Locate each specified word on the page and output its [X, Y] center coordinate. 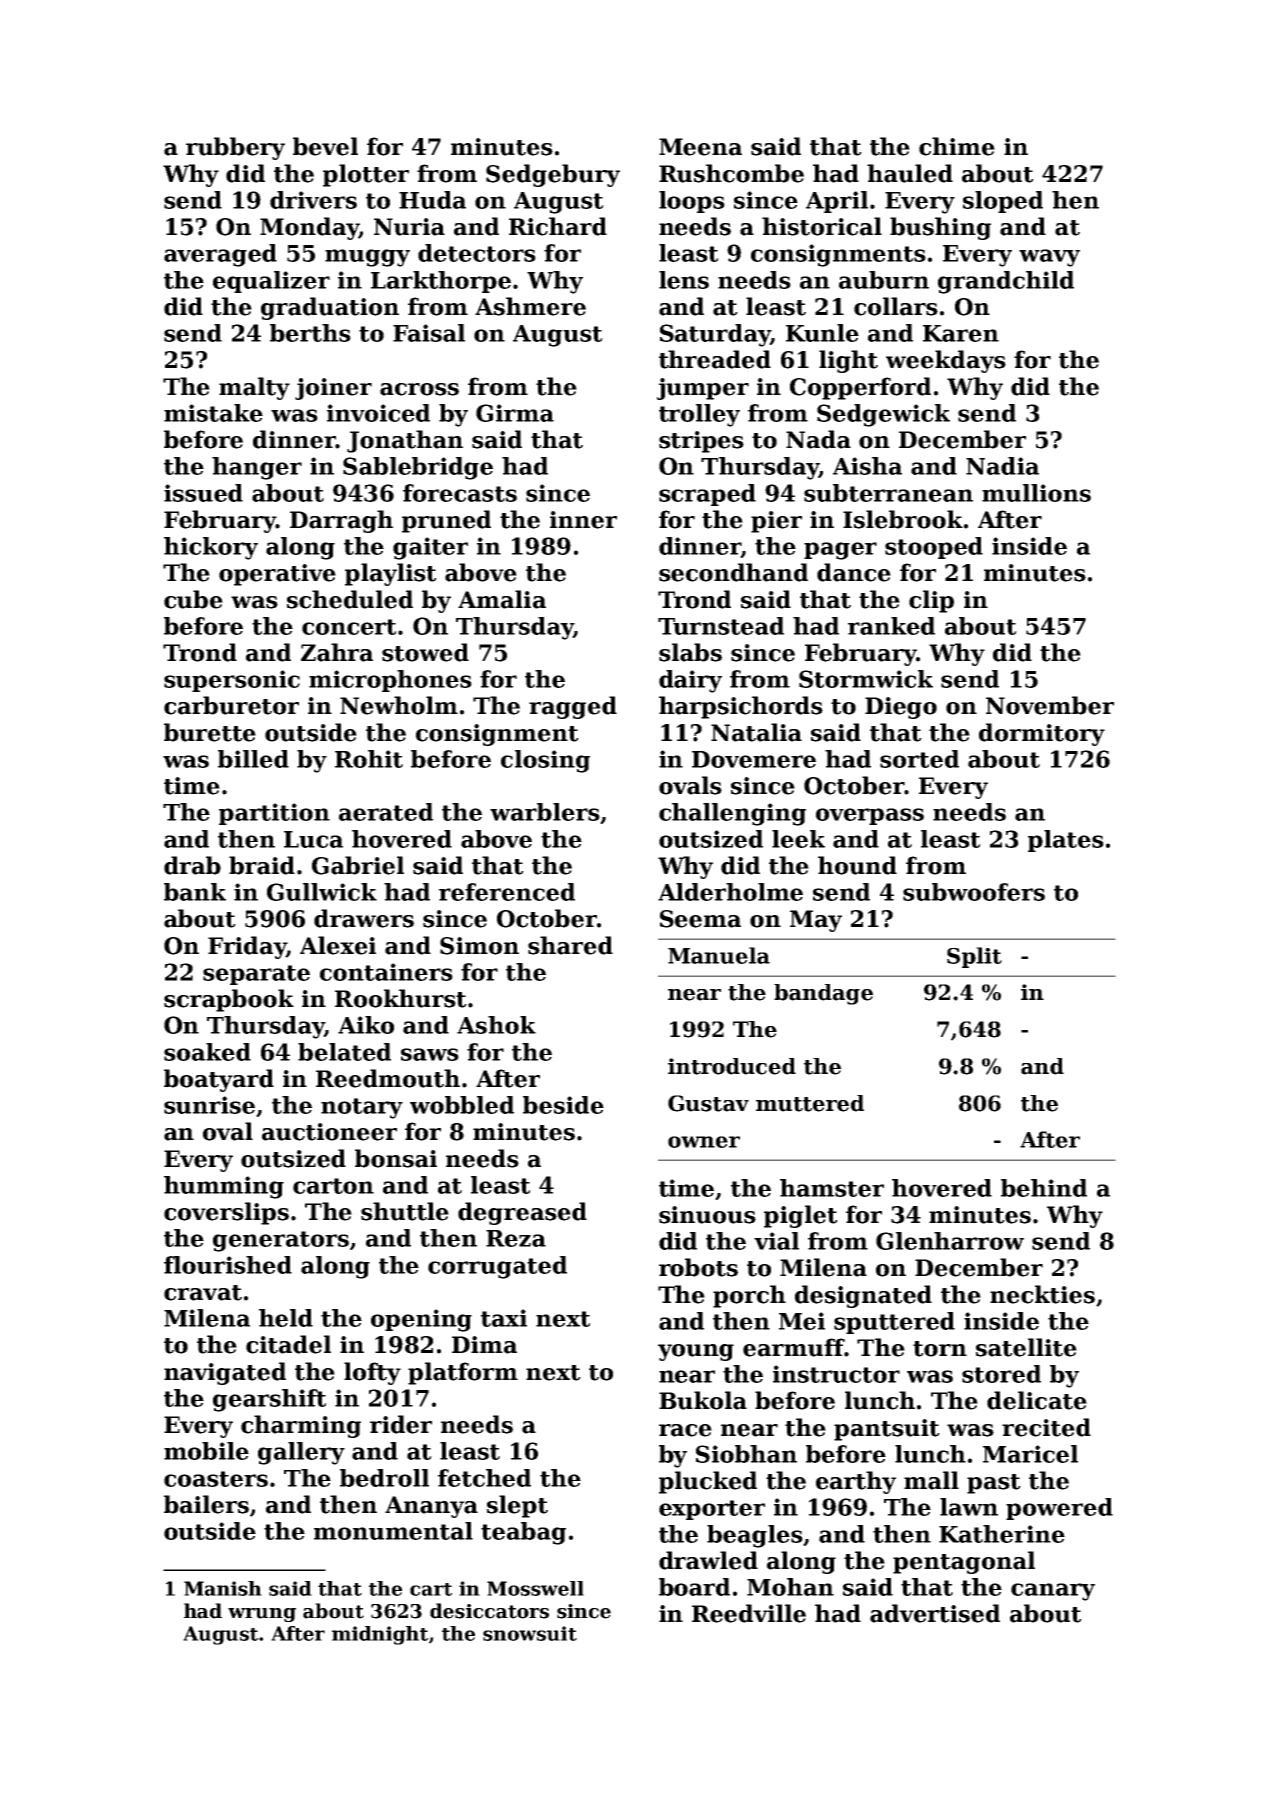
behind [1044, 1188]
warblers [545, 812]
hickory [211, 548]
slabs [690, 652]
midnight [380, 1635]
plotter [366, 175]
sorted [919, 759]
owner [704, 1142]
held [286, 1318]
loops [692, 202]
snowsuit [530, 1633]
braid [262, 865]
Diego [901, 708]
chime [957, 146]
